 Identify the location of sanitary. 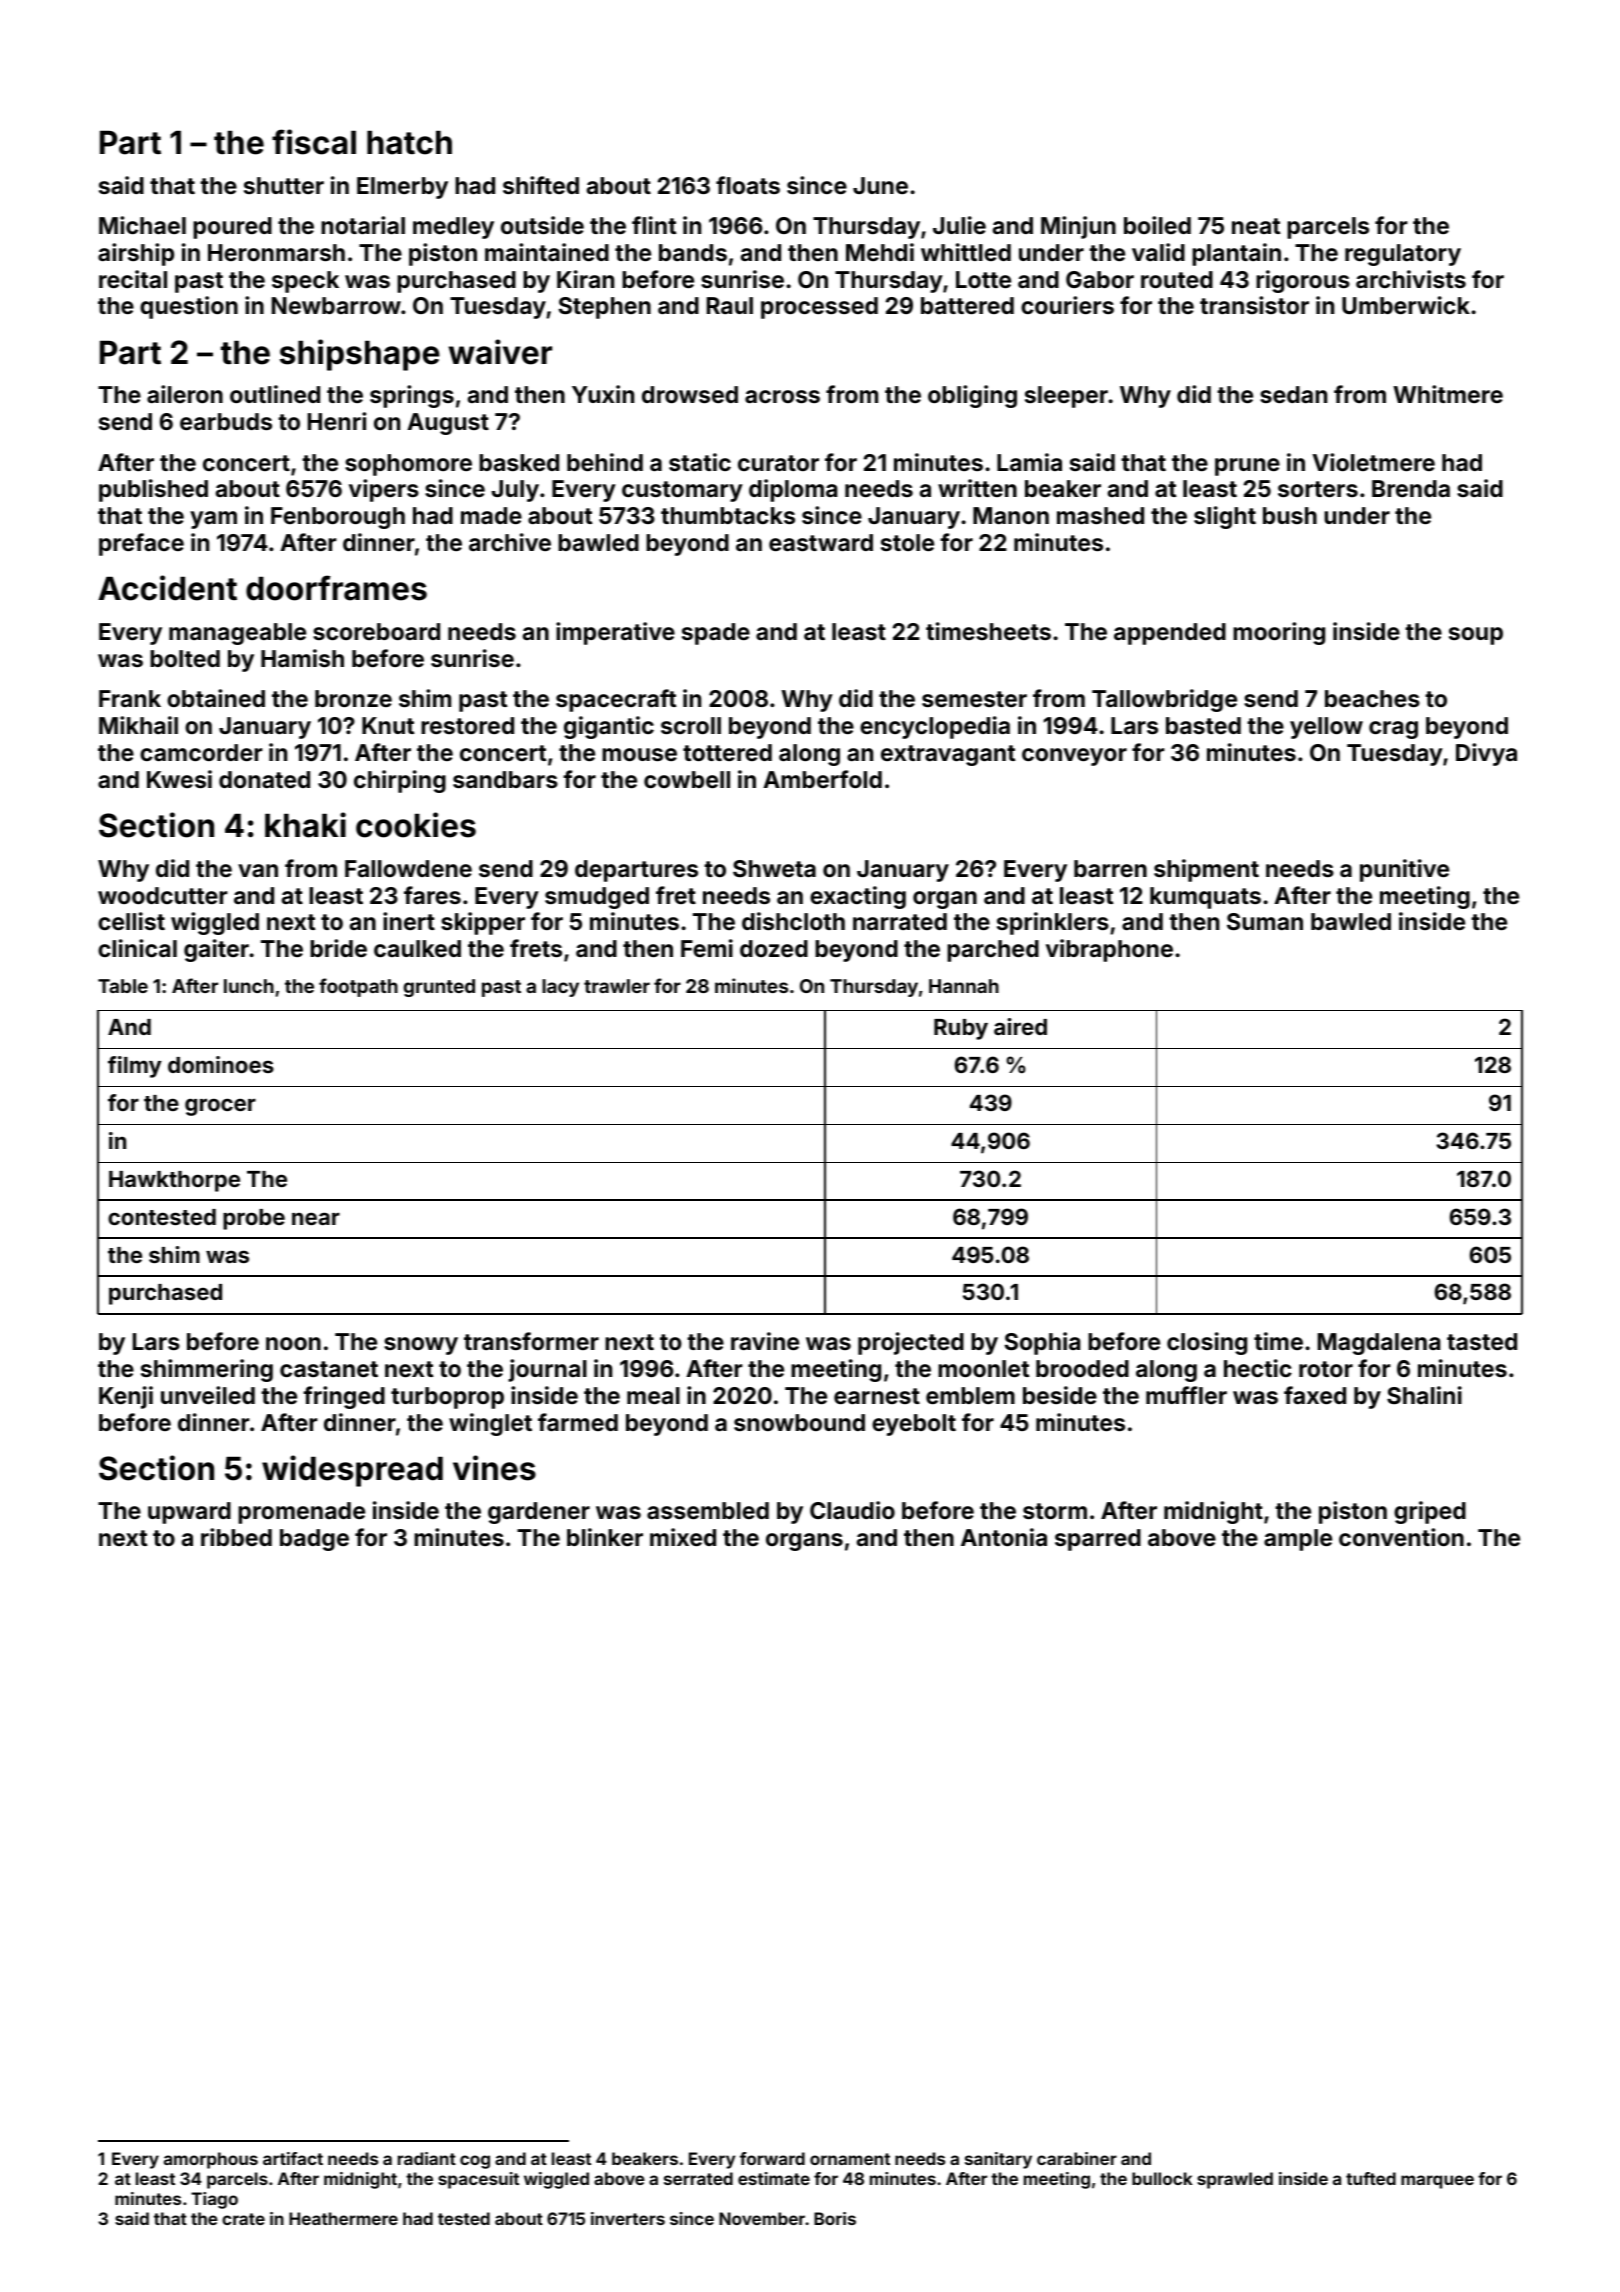
(998, 2160).
